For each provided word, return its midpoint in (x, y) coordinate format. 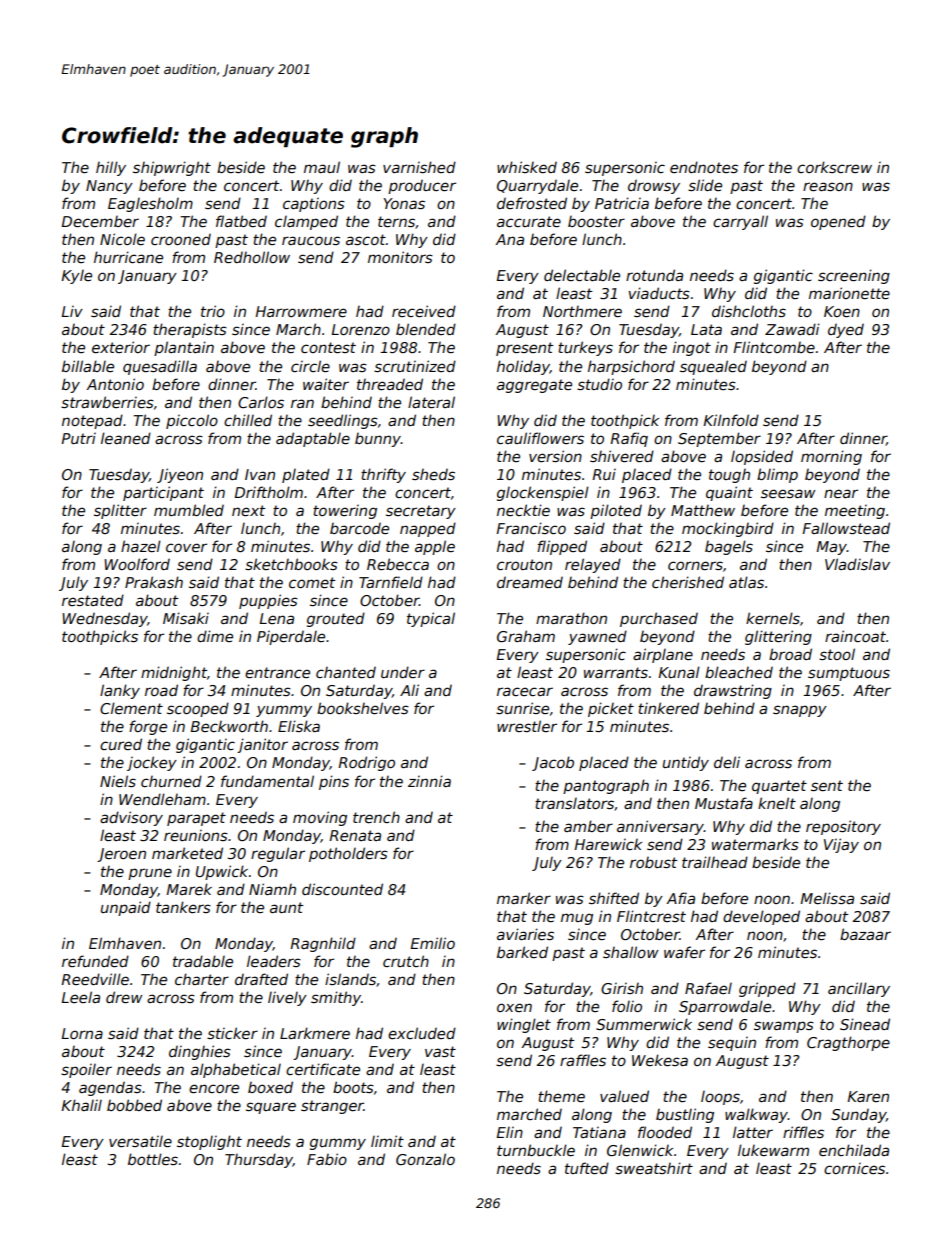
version (555, 456)
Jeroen (121, 855)
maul (322, 167)
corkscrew (834, 167)
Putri (78, 438)
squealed (713, 367)
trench (376, 817)
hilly (111, 168)
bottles (153, 1159)
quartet (779, 787)
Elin (509, 1132)
